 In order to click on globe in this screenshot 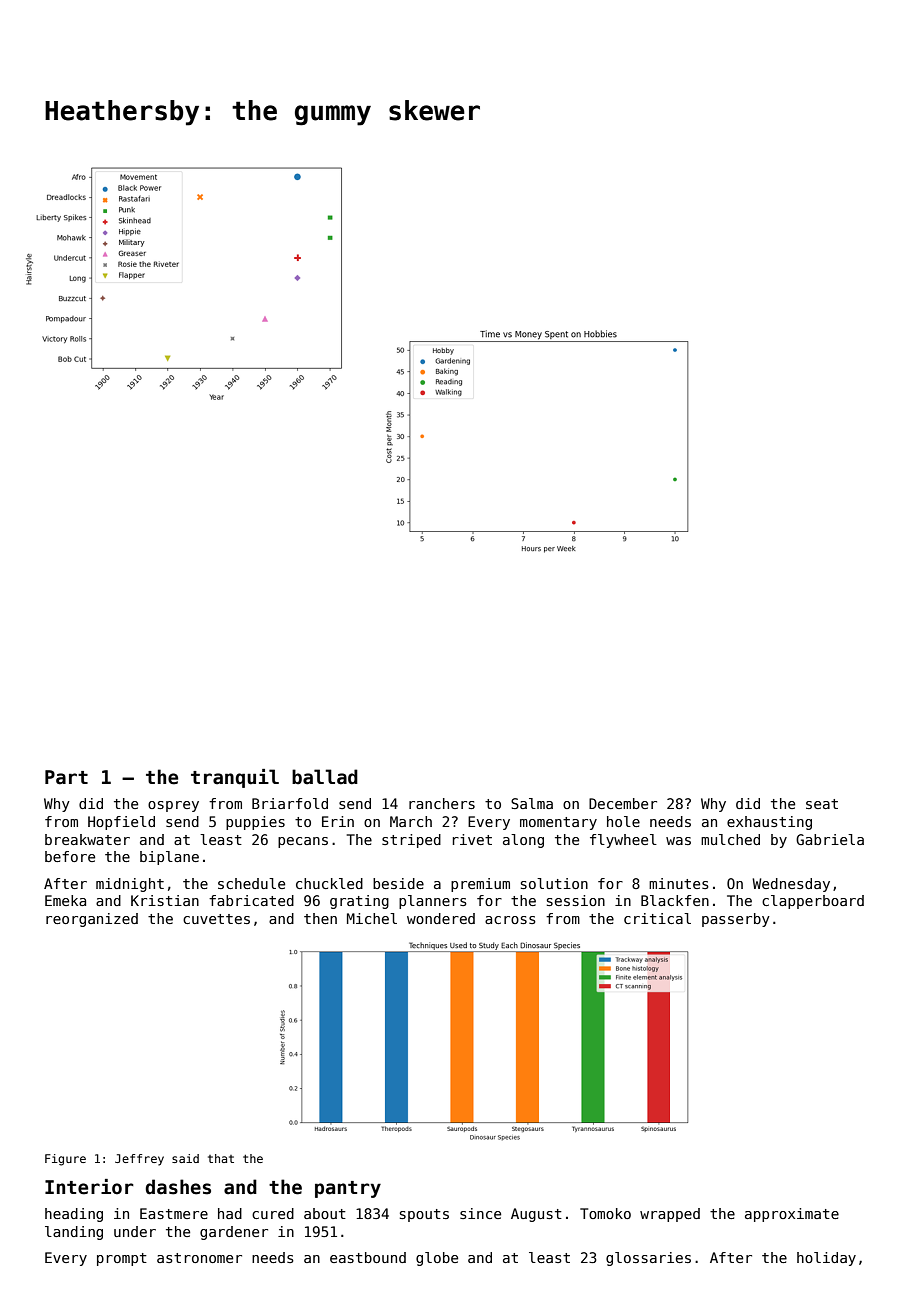, I will do `click(437, 1259)`.
